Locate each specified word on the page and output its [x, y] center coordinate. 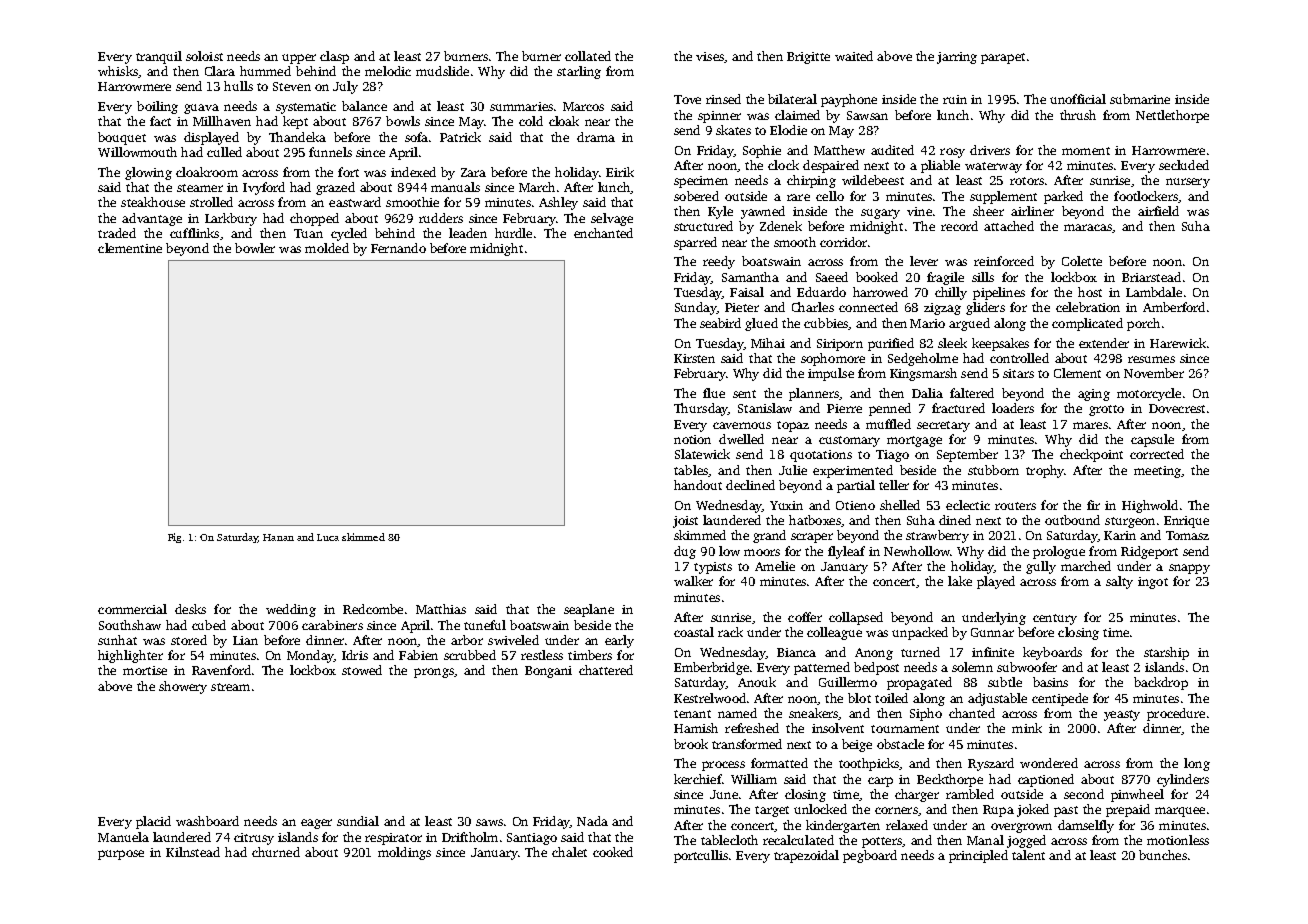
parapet [1003, 58]
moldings [404, 853]
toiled [891, 698]
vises [710, 56]
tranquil [159, 57]
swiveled [513, 640]
